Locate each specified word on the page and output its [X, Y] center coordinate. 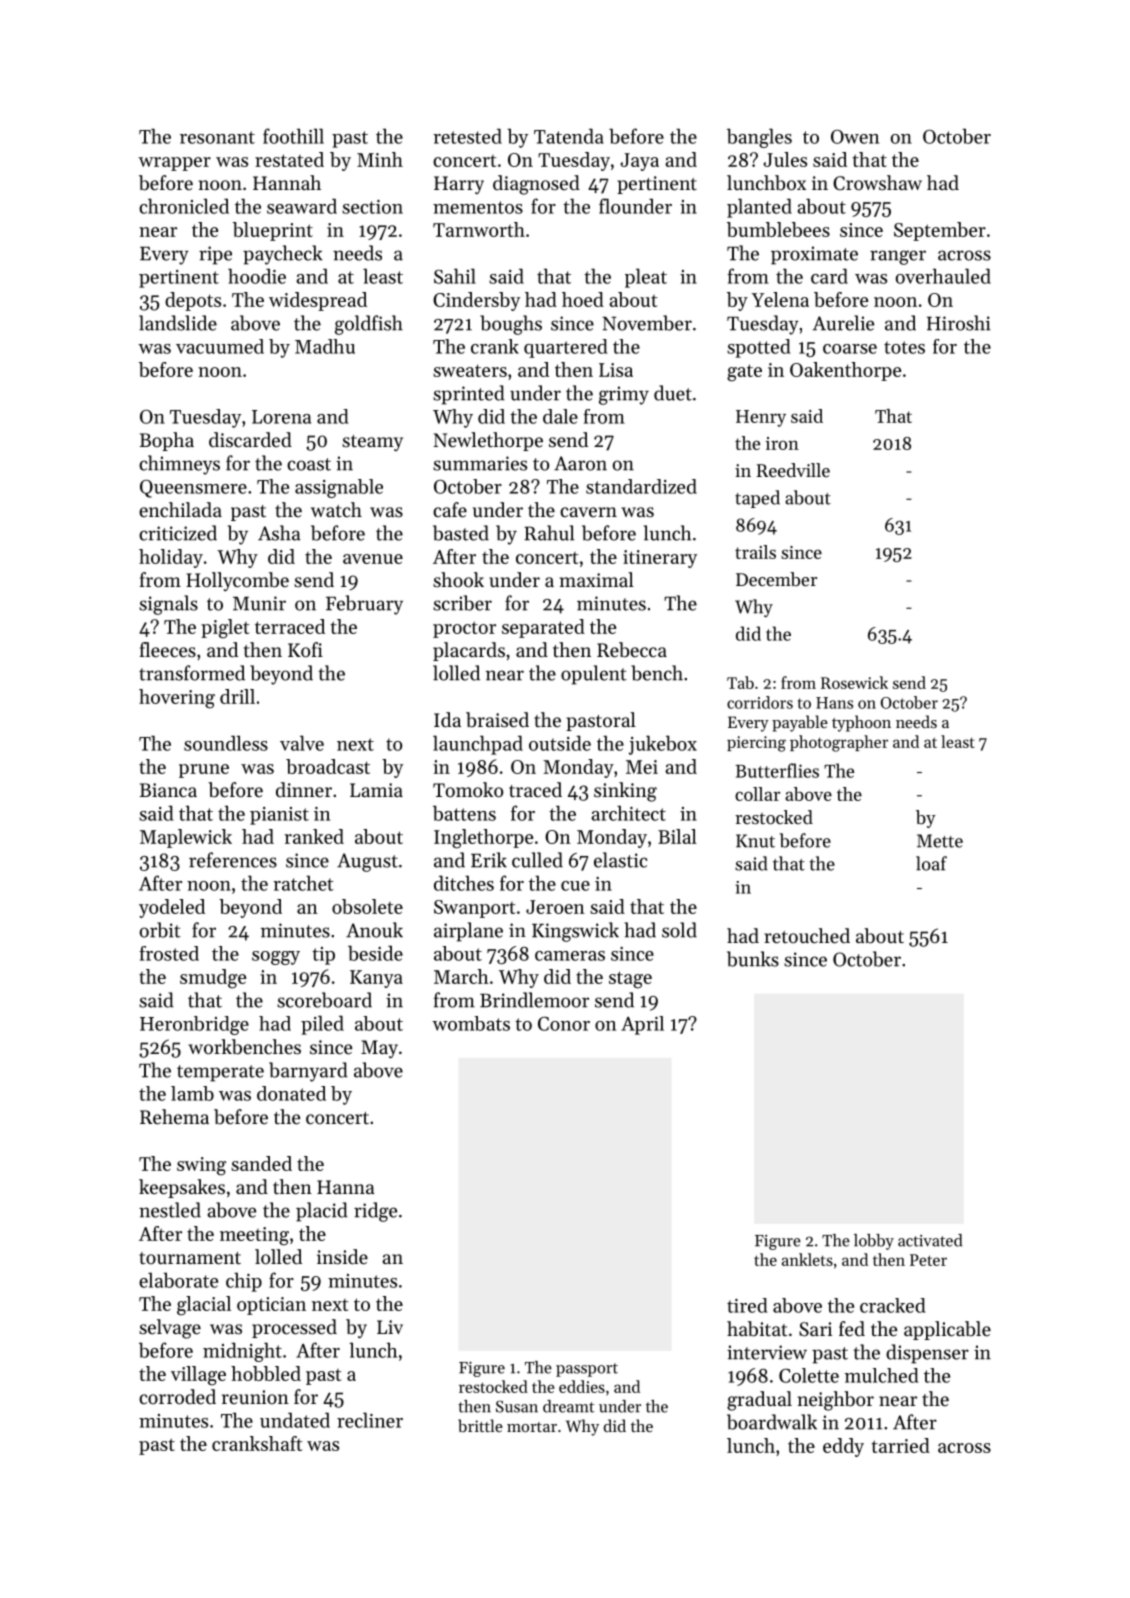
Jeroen [555, 907]
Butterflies [777, 770]
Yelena [780, 299]
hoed [583, 299]
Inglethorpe [483, 839]
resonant [217, 137]
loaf [931, 863]
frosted [169, 953]
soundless [226, 743]
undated [295, 1420]
